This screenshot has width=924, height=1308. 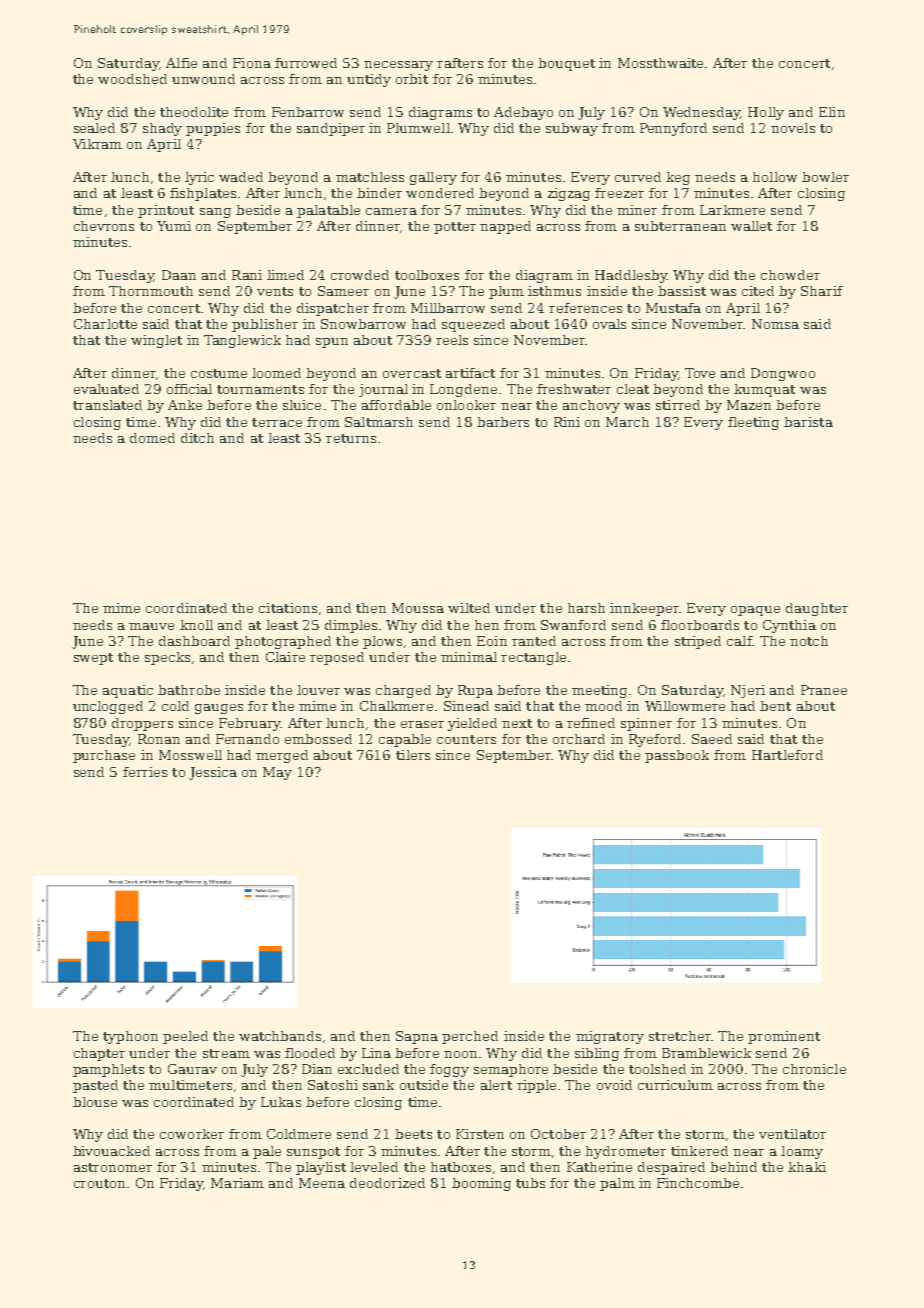 I want to click on beets, so click(x=413, y=1134).
